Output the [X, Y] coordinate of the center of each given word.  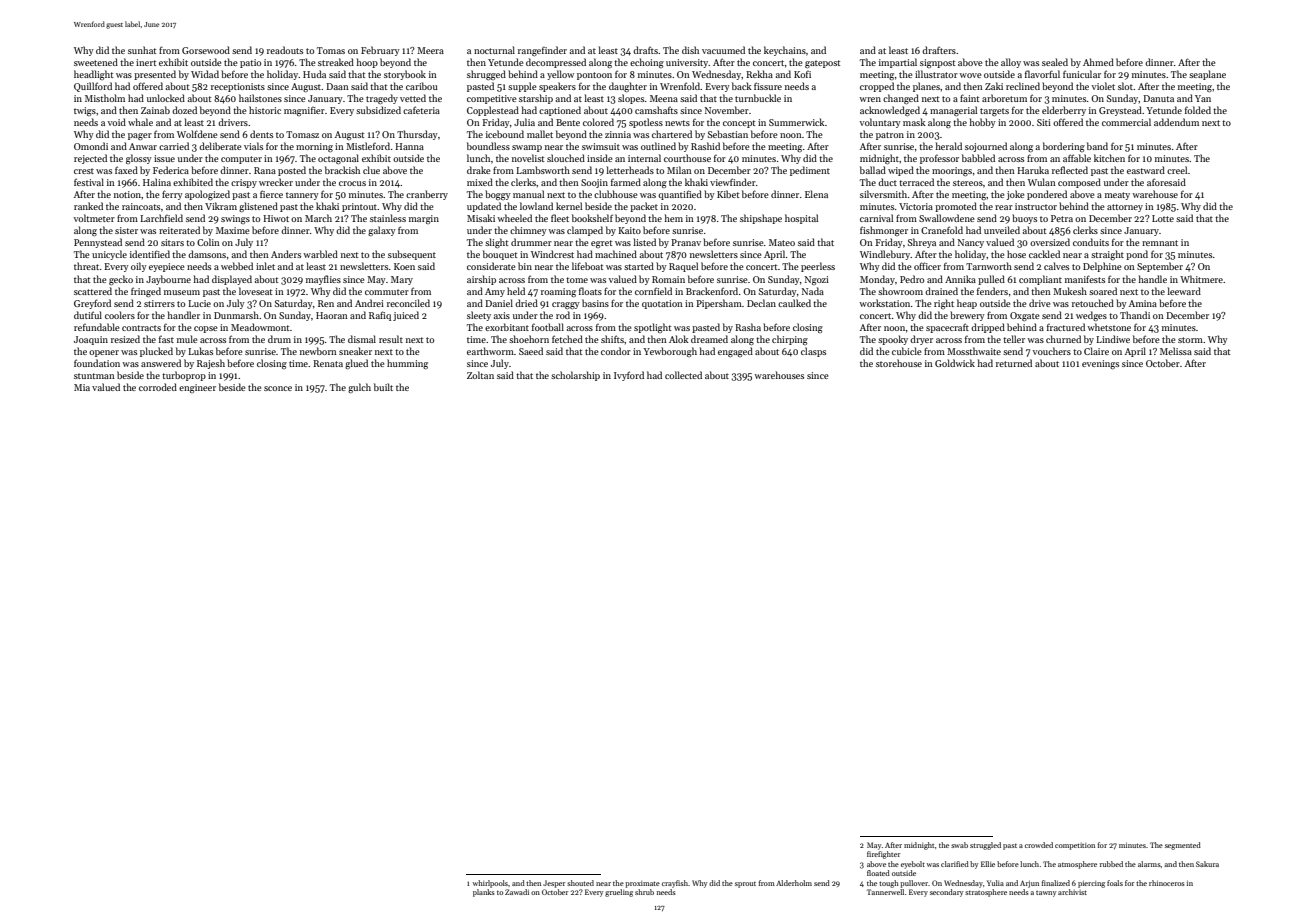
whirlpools [490, 884]
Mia [82, 387]
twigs [85, 111]
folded [1198, 110]
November [727, 110]
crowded [1039, 845]
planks [484, 893]
